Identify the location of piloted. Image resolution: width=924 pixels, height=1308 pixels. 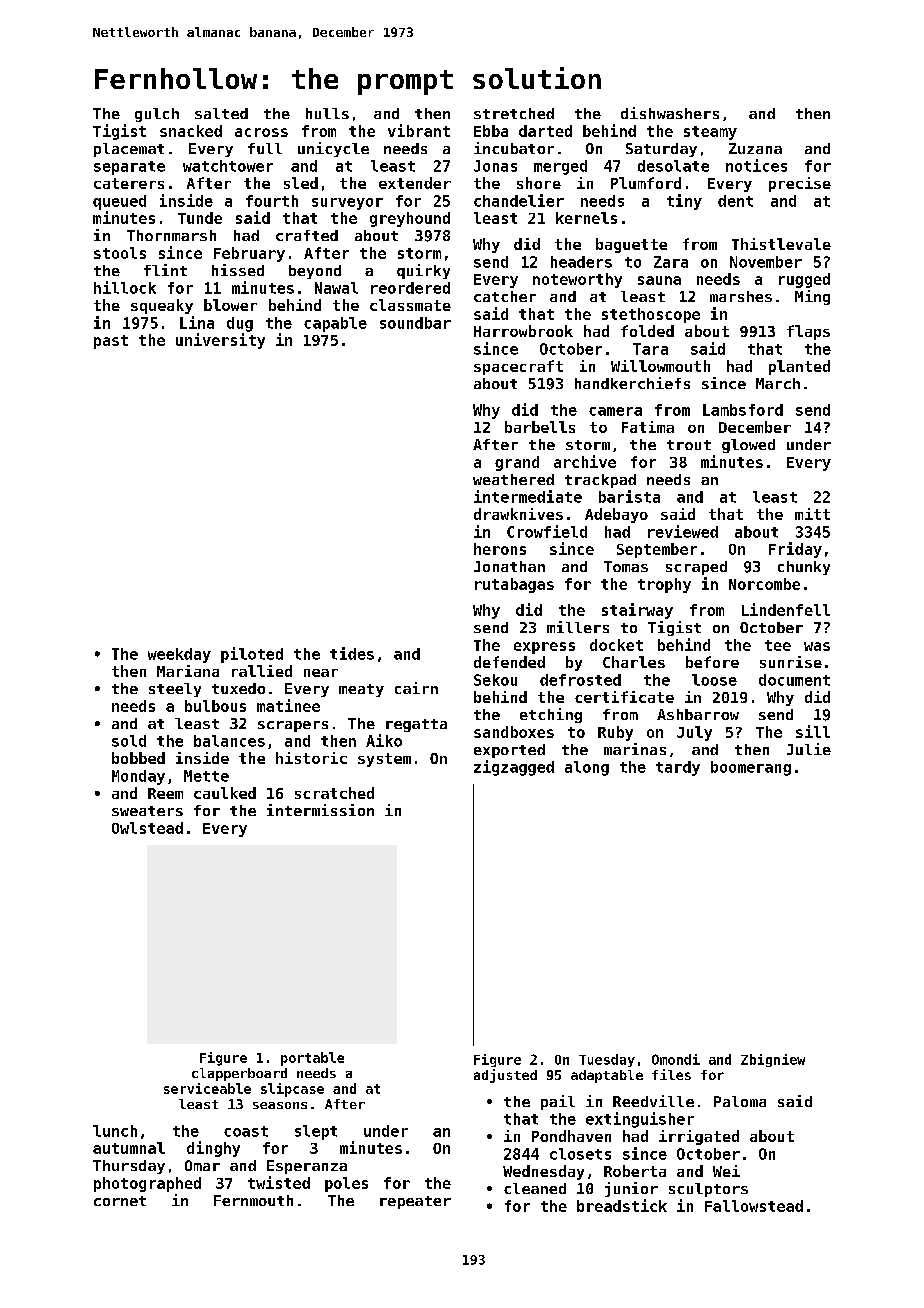
(252, 655).
